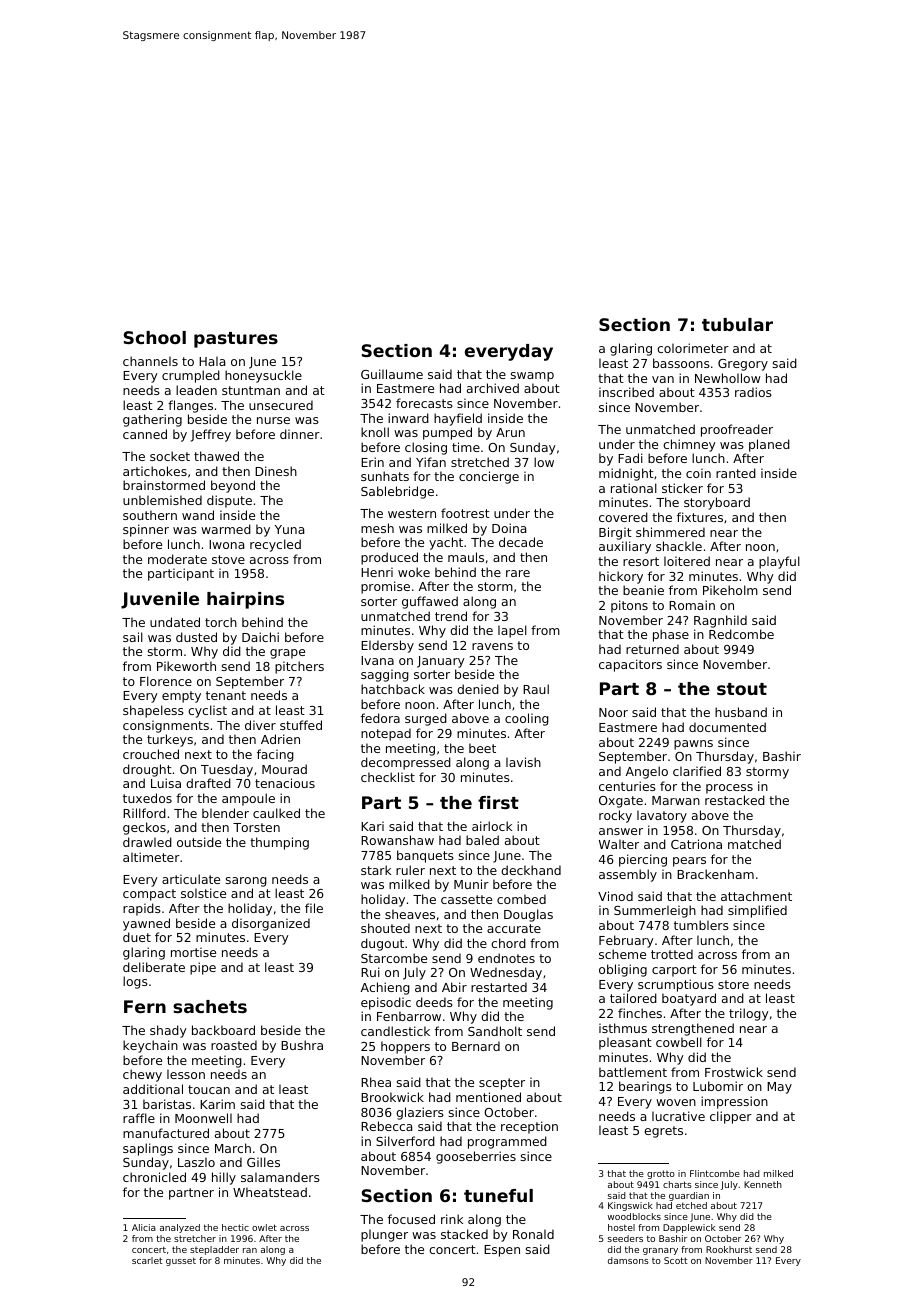 The height and width of the document is (1308, 924). What do you see at coordinates (613, 712) in the document?
I see `Noor` at bounding box center [613, 712].
